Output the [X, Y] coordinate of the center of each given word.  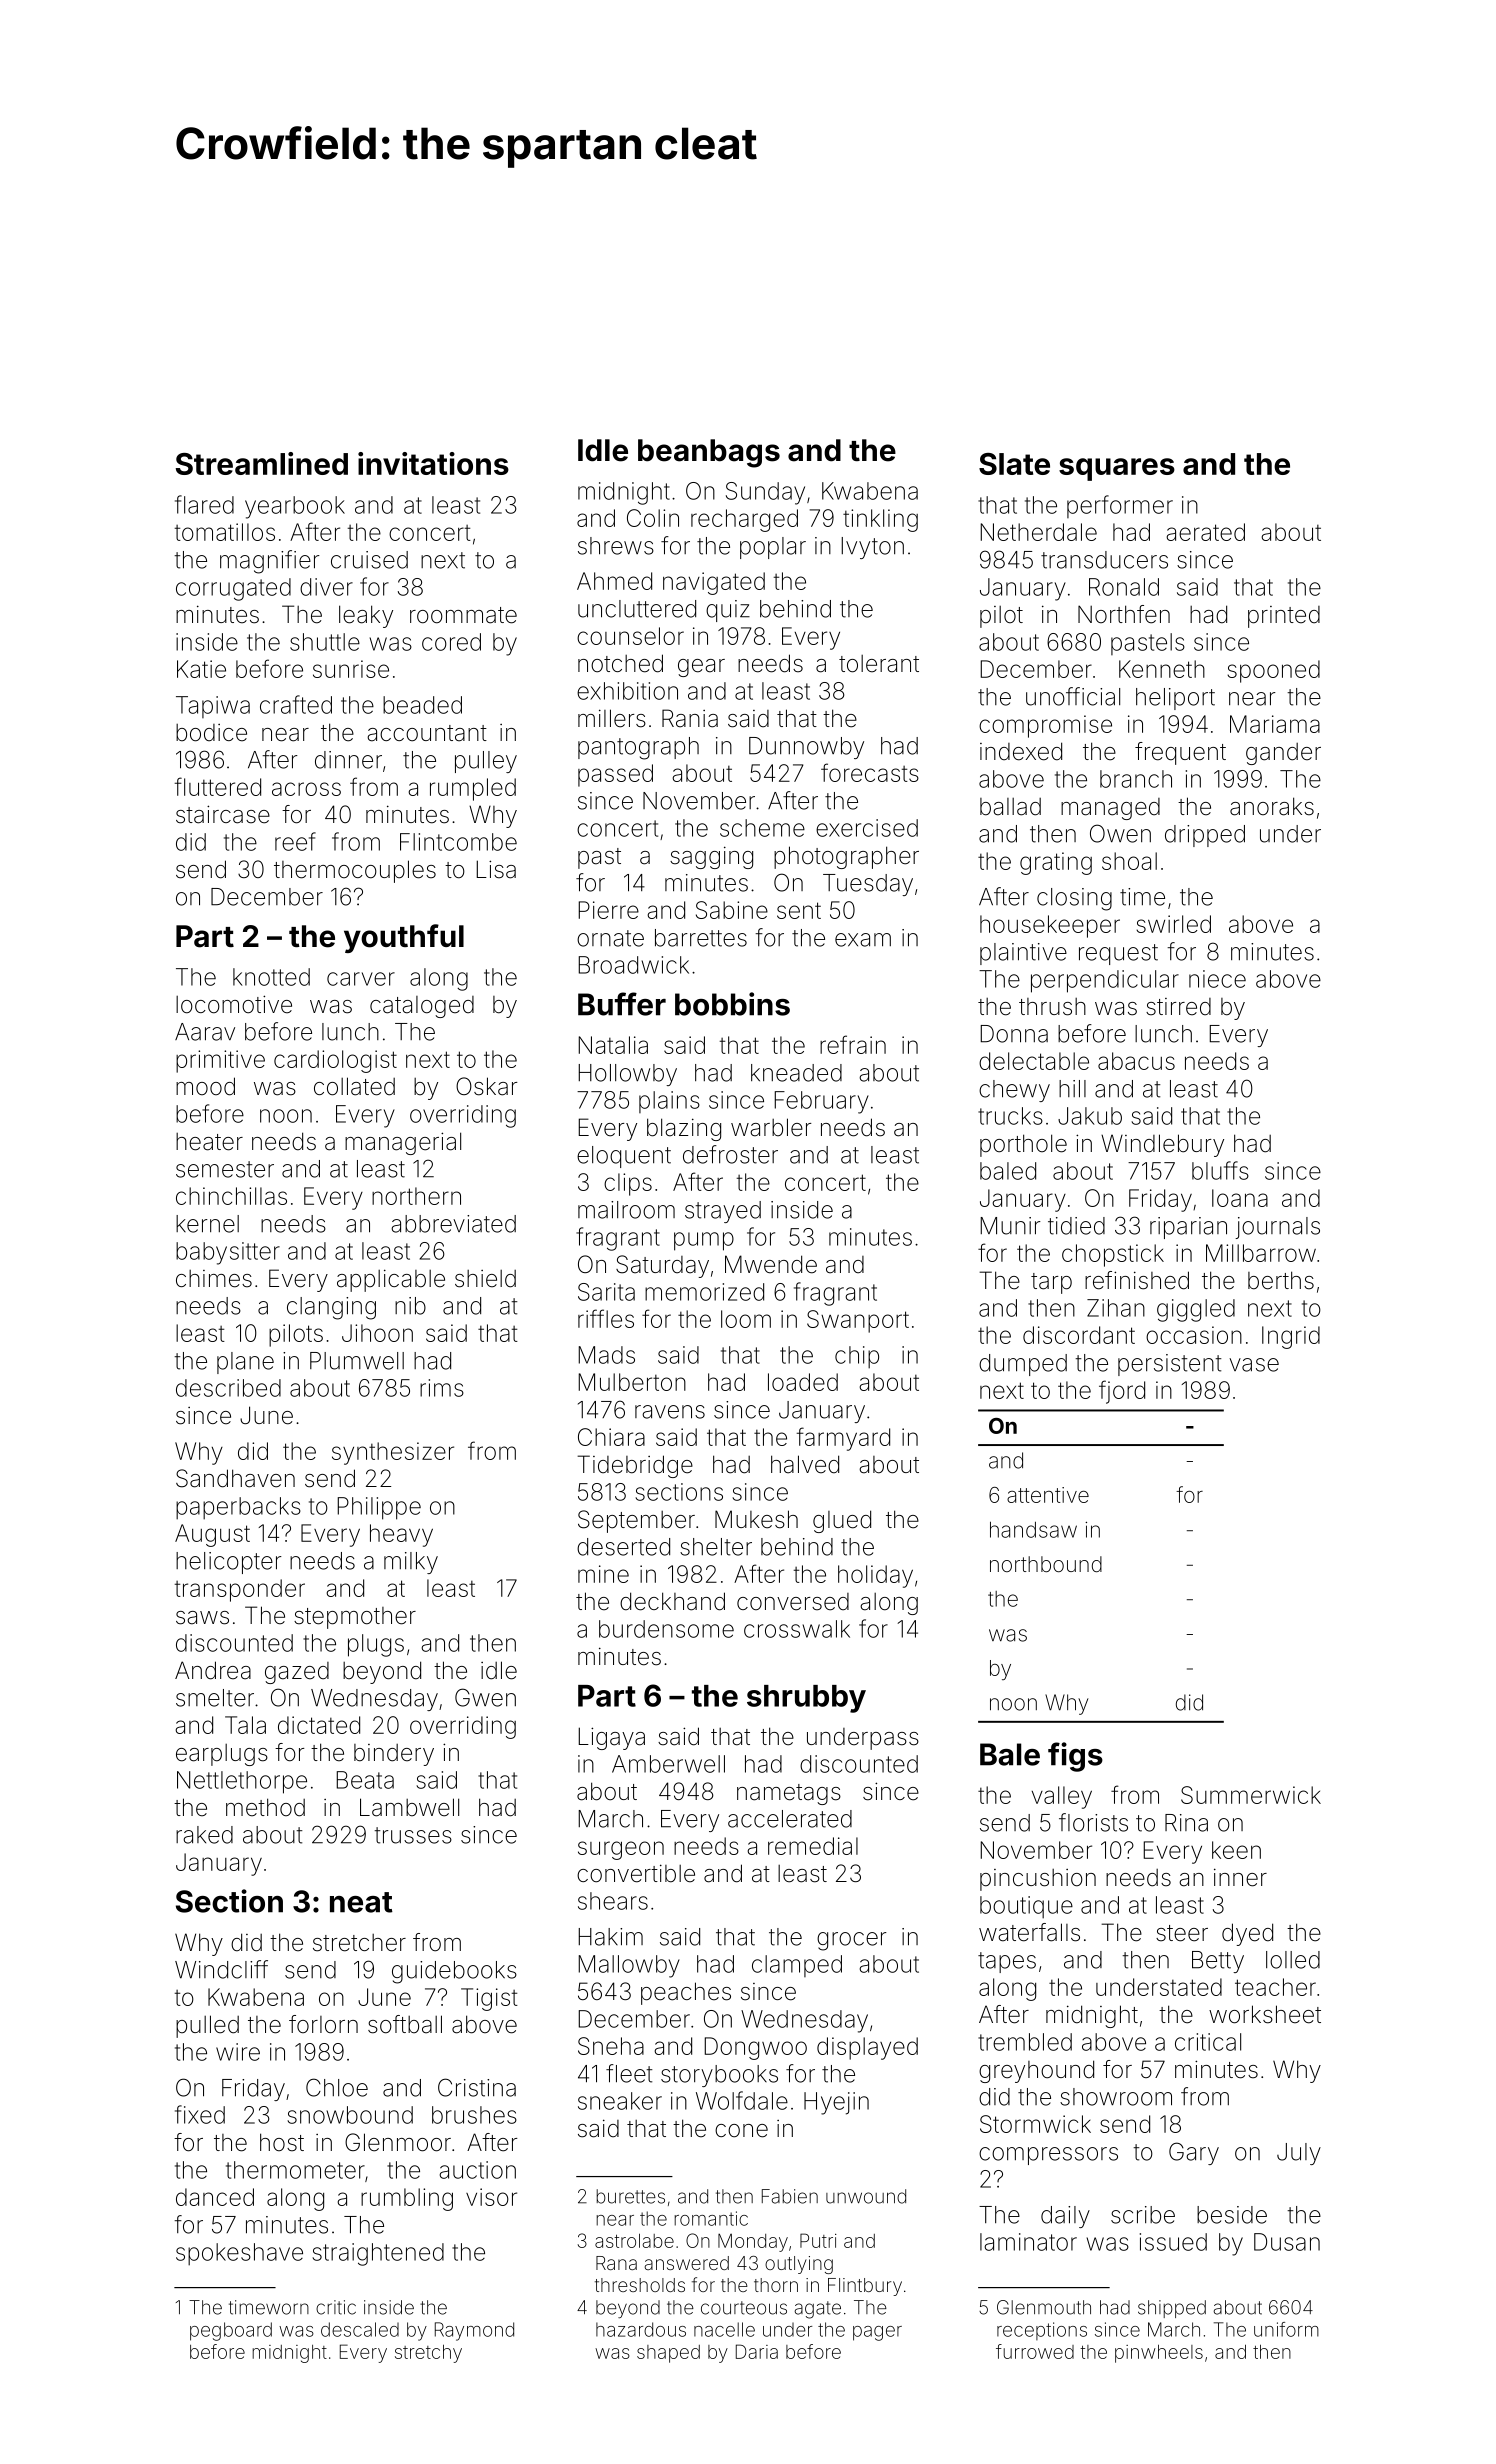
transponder [240, 1590]
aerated [1205, 532]
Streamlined [262, 463]
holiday [875, 1576]
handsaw [1033, 1529]
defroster [730, 1154]
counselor [630, 636]
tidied [1076, 1226]
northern [416, 1196]
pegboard [231, 2331]
